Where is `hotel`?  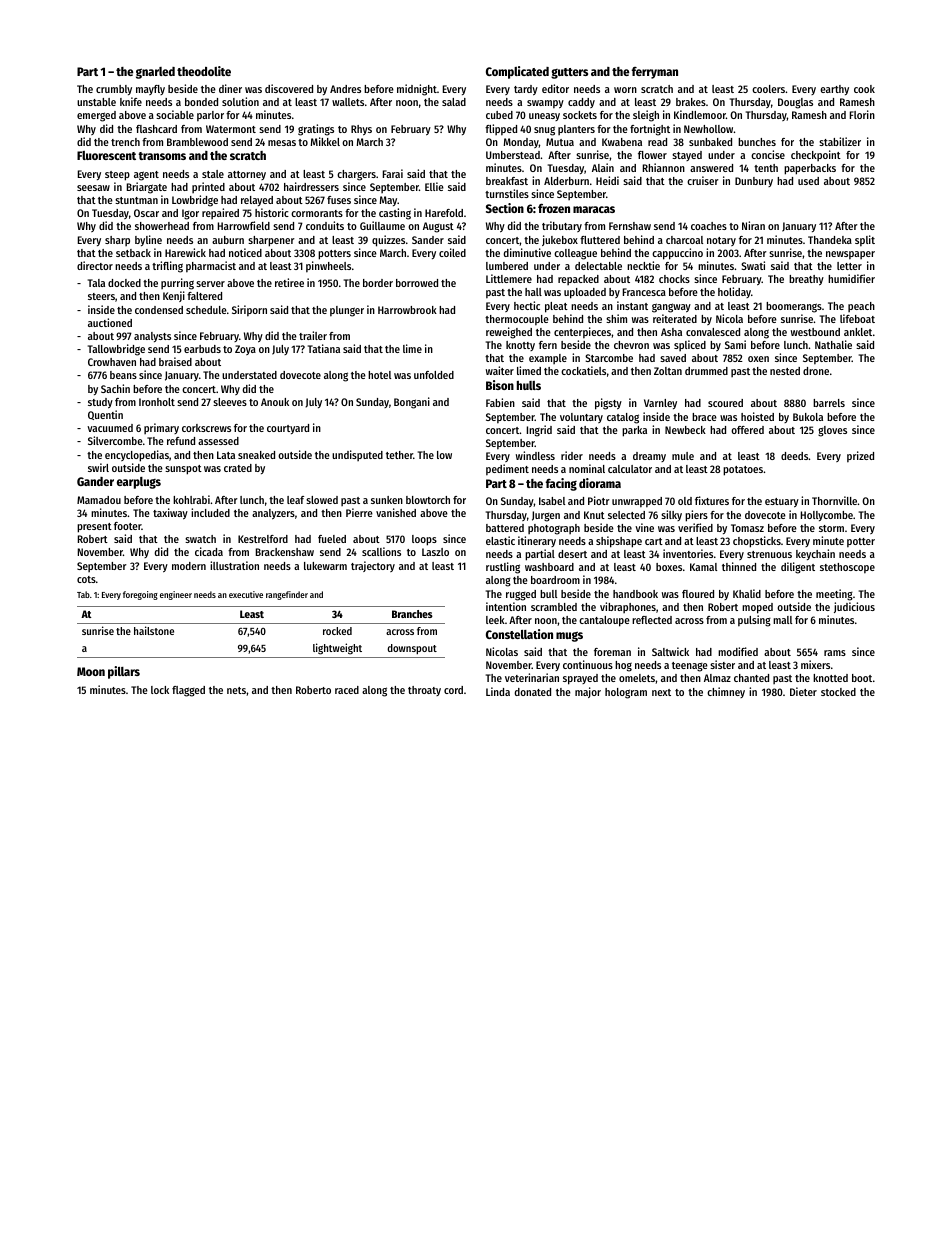
hotel is located at coordinates (379, 375).
